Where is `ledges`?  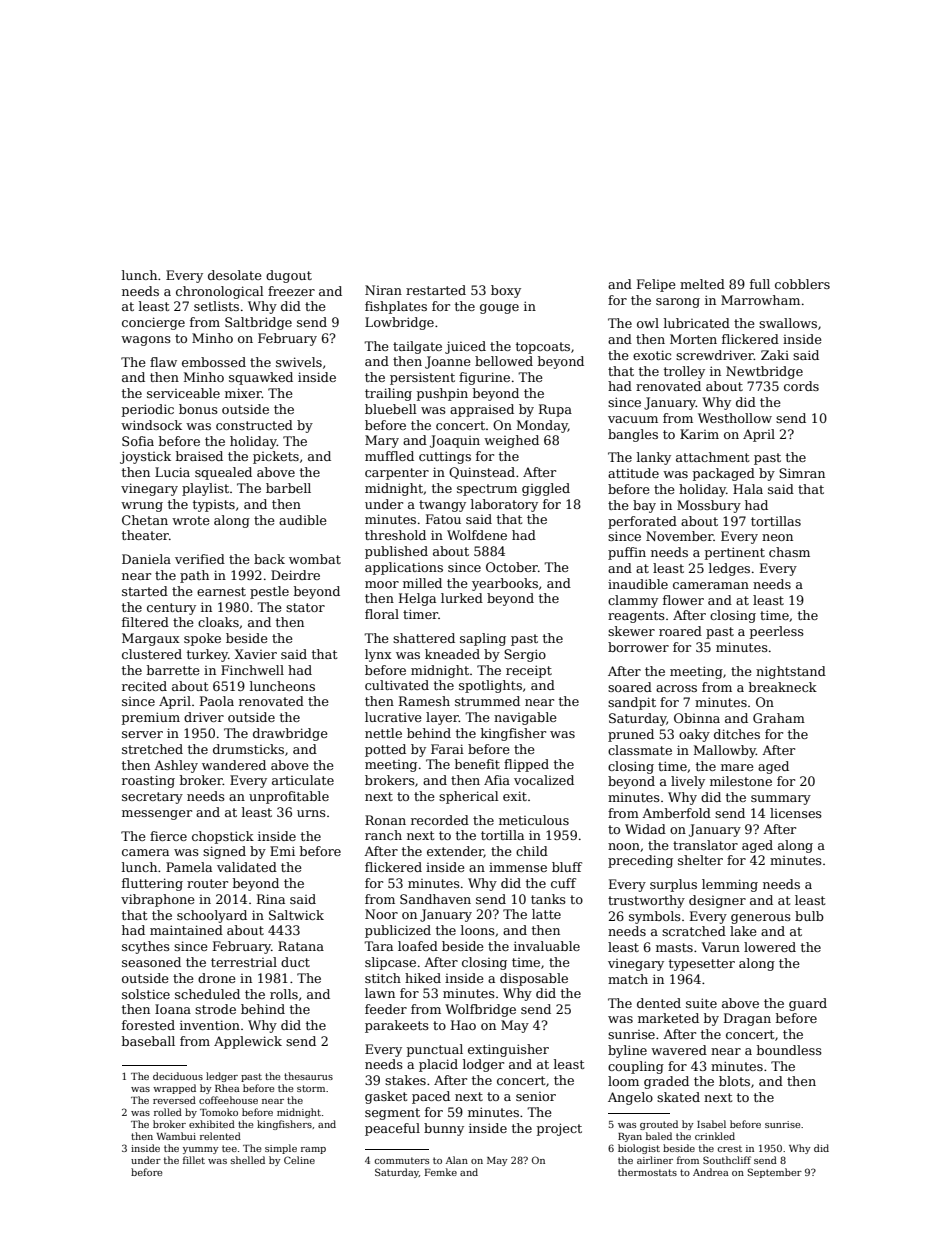 ledges is located at coordinates (729, 569).
